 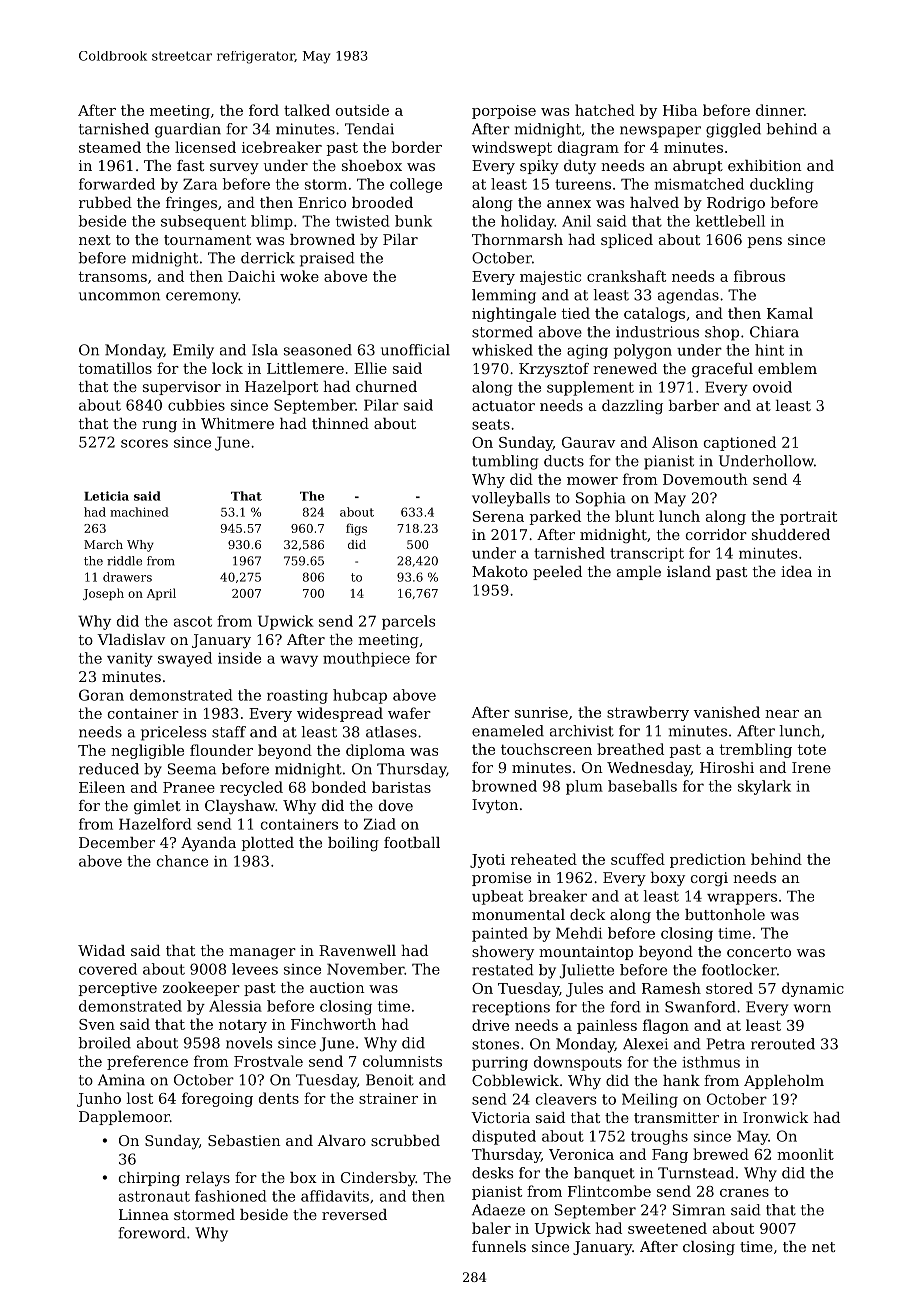 I want to click on mountaintop, so click(x=586, y=953).
